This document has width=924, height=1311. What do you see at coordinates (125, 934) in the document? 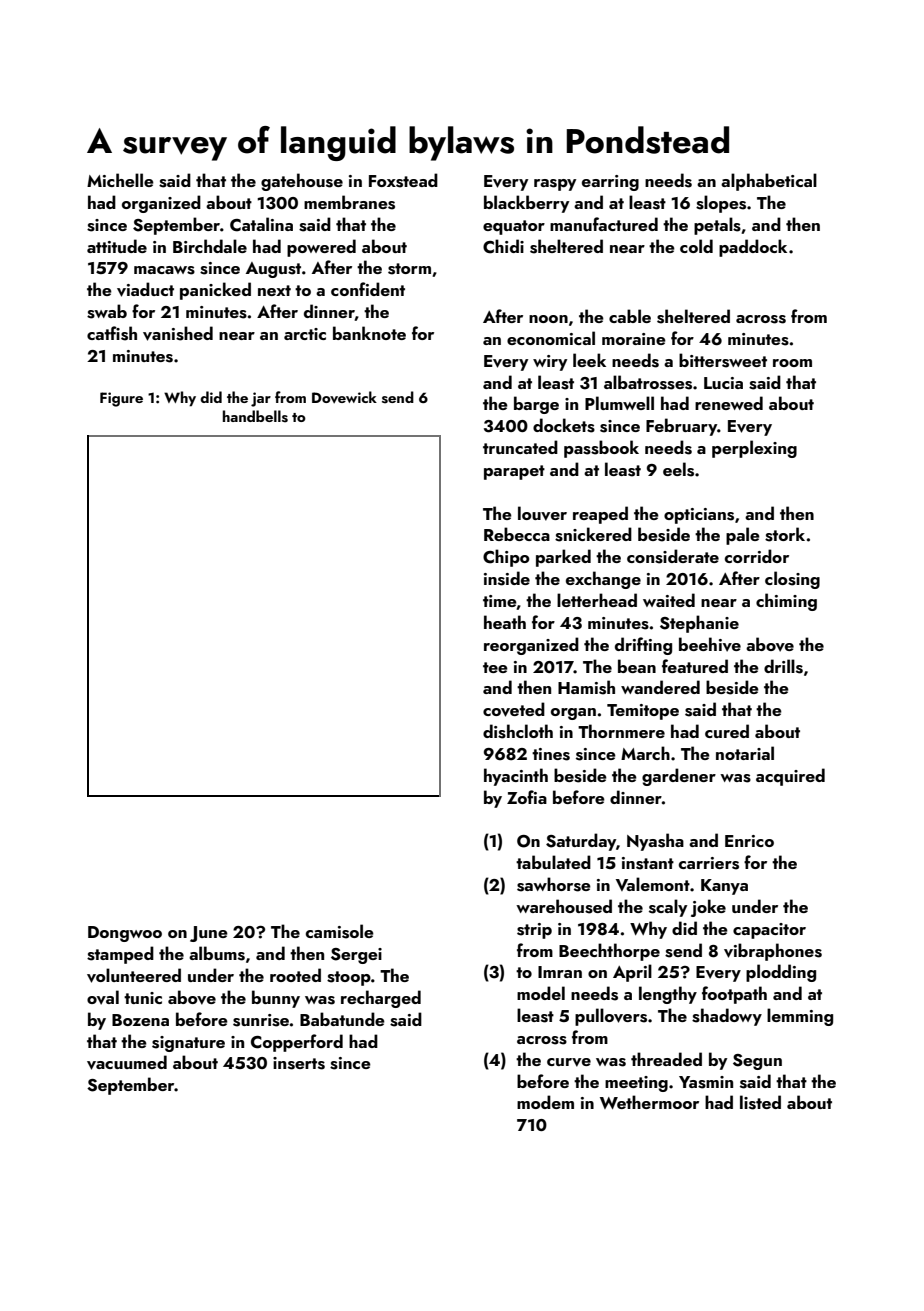
I see `Dongwoo` at bounding box center [125, 934].
